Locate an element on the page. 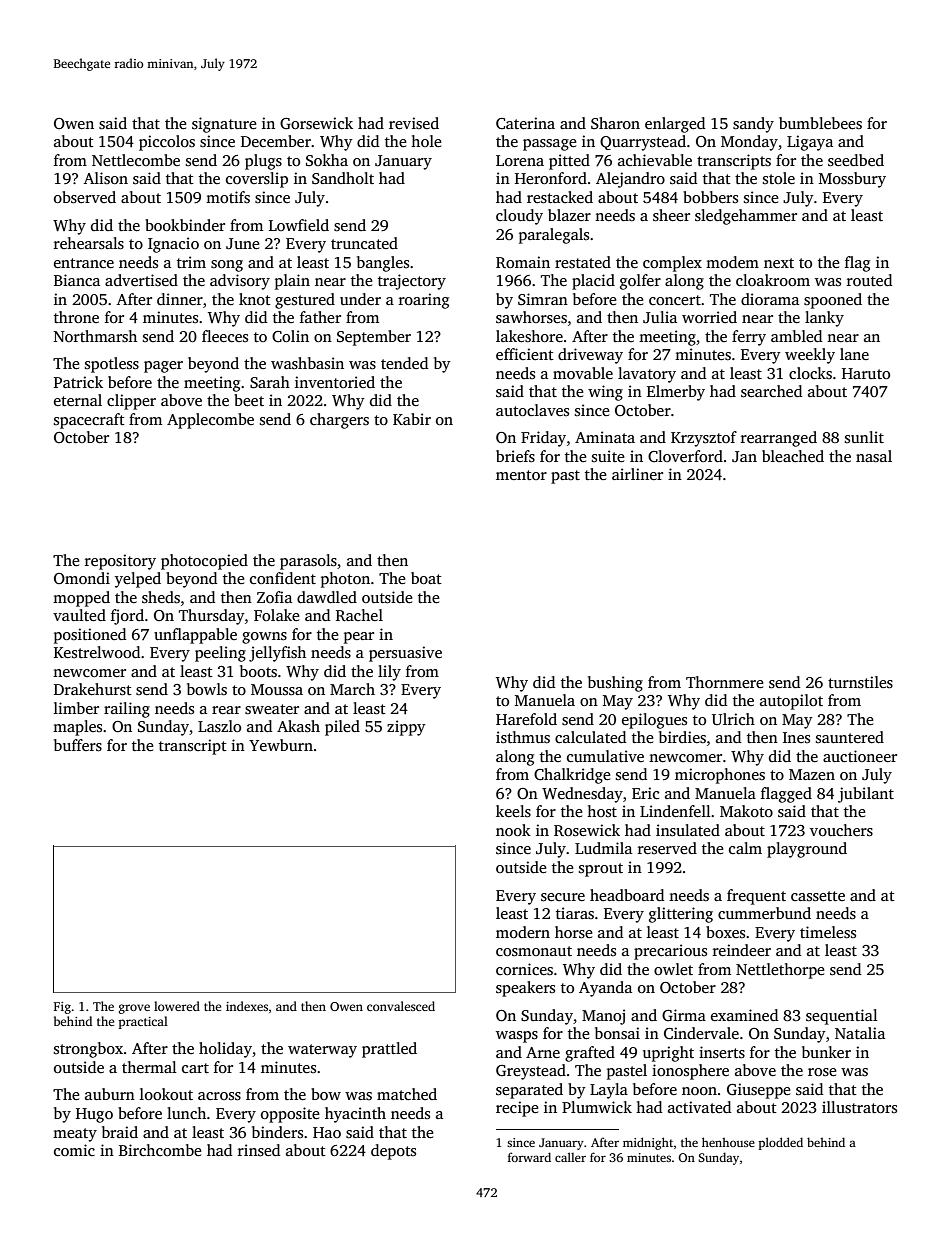 The height and width of the image is (1233, 952). Nettlethorpe is located at coordinates (780, 971).
